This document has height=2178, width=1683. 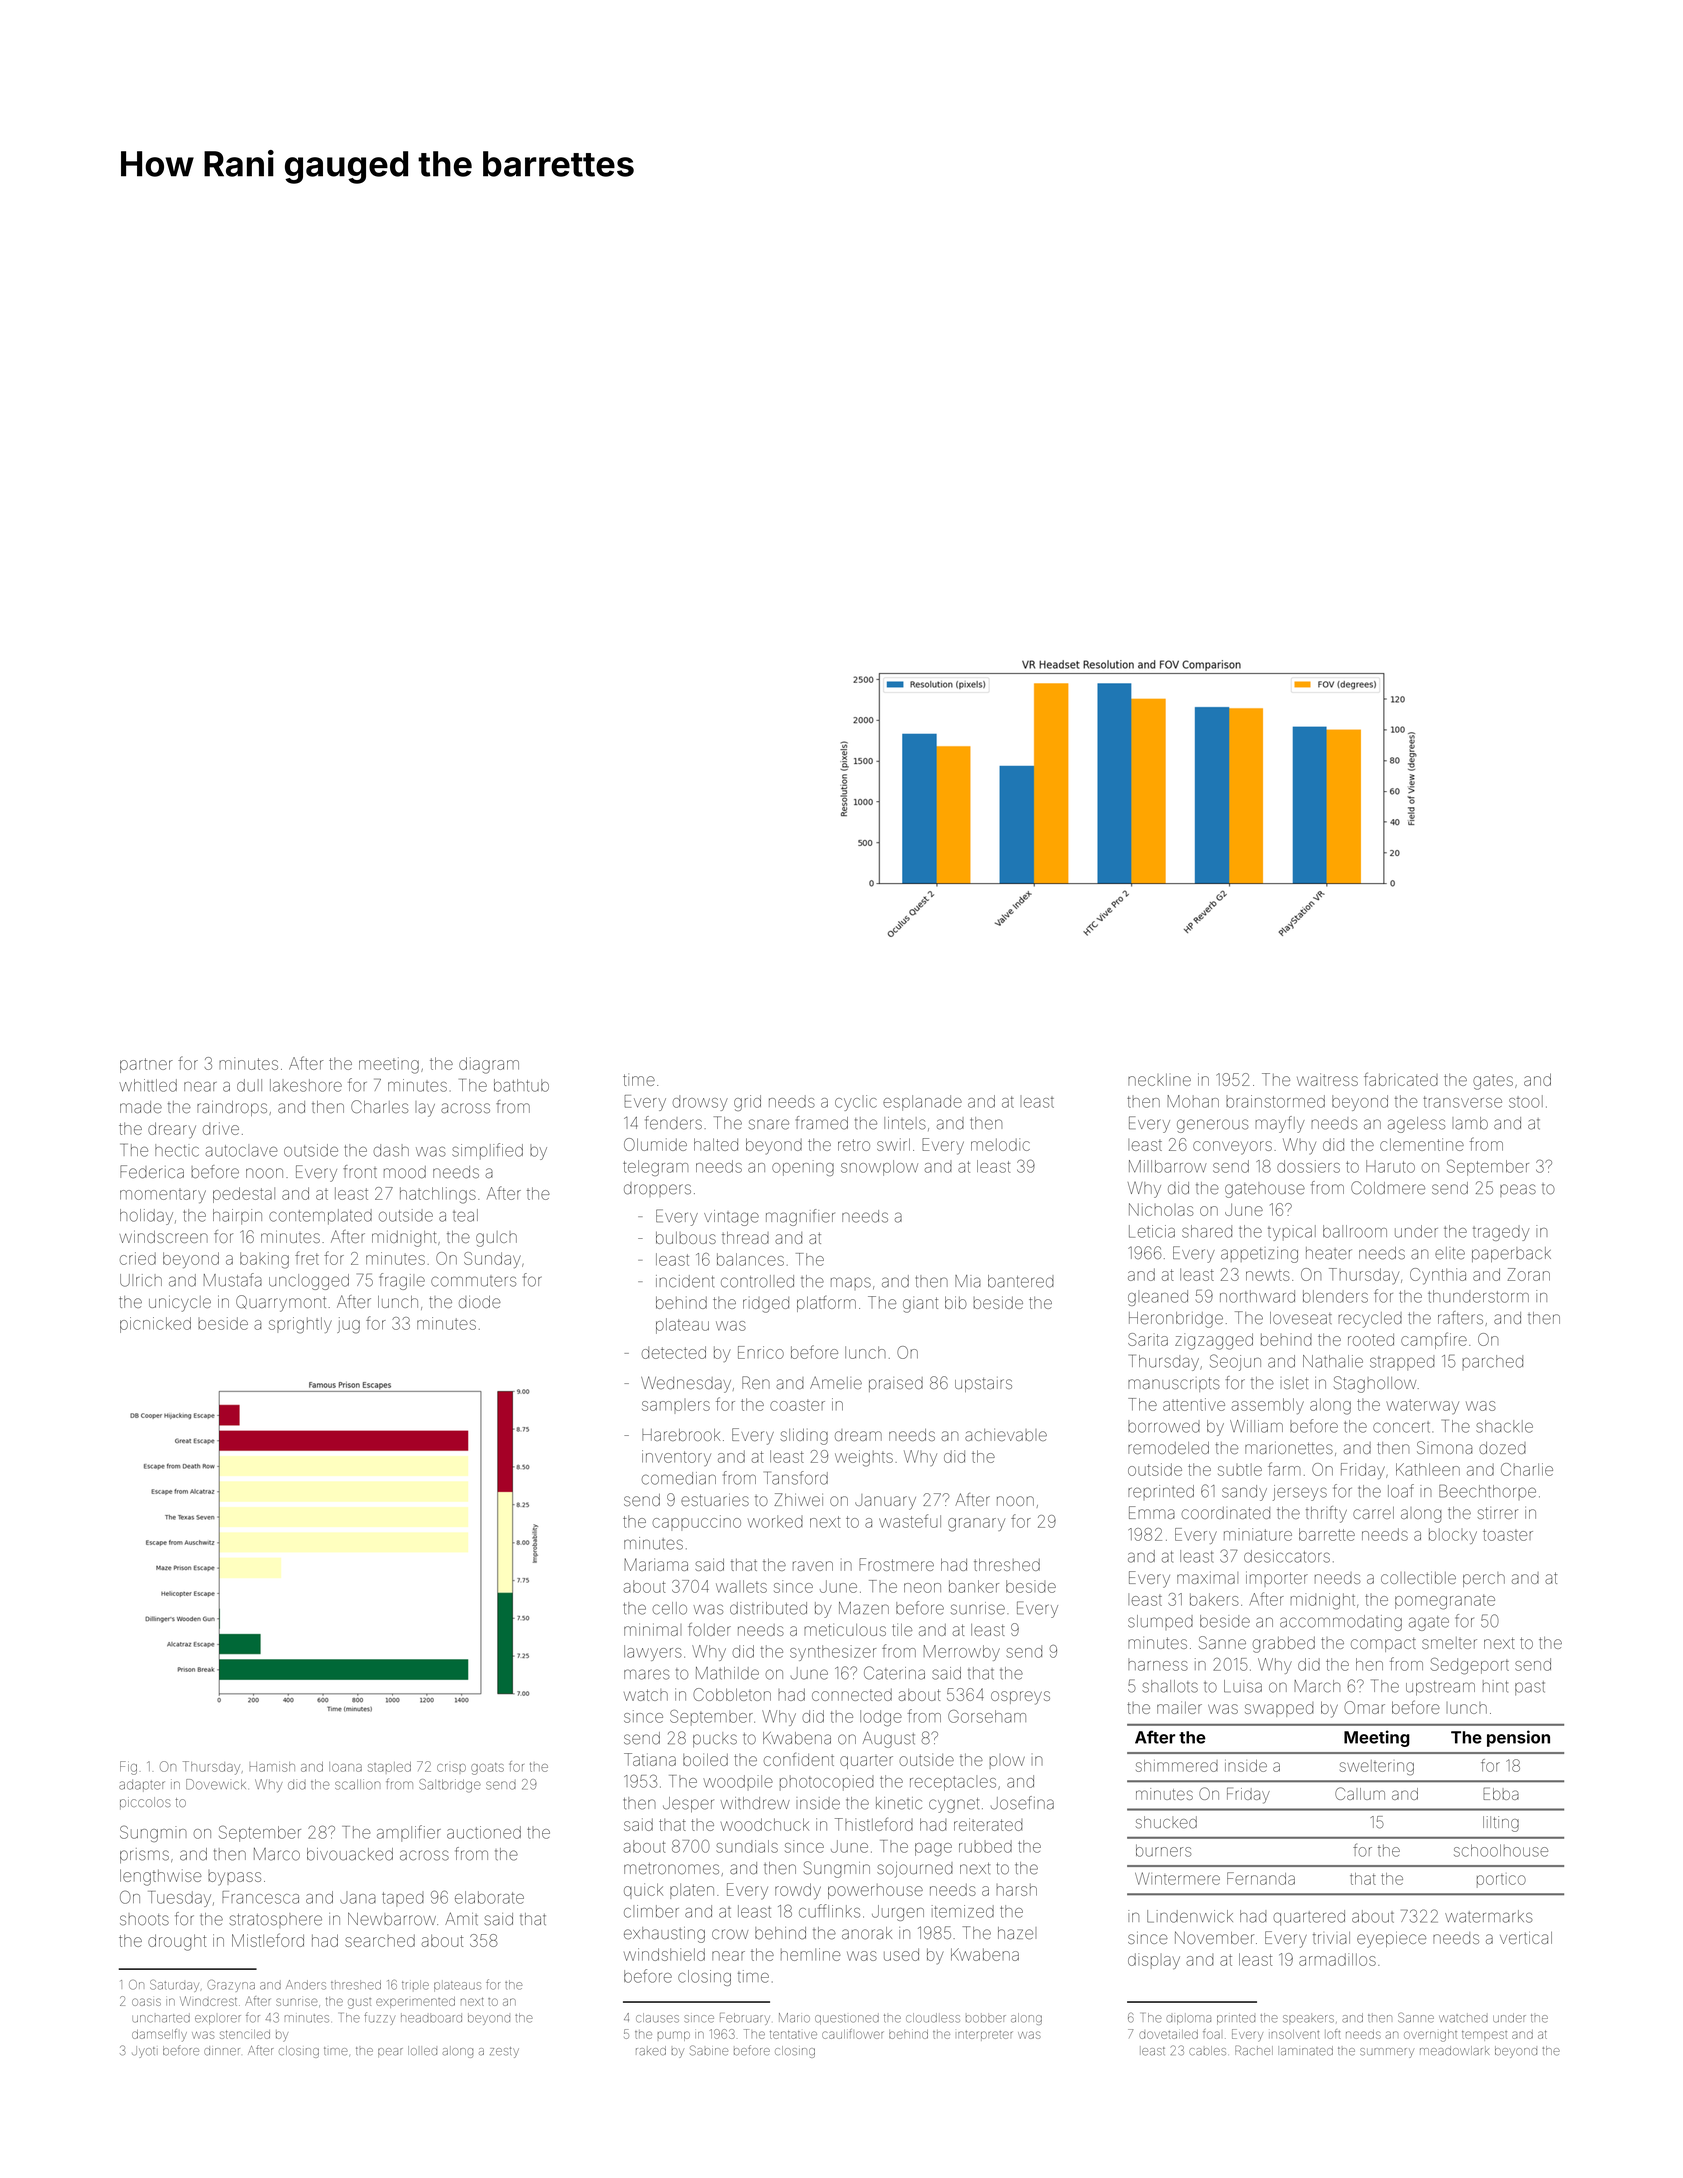 I want to click on fabricated, so click(x=1401, y=1079).
